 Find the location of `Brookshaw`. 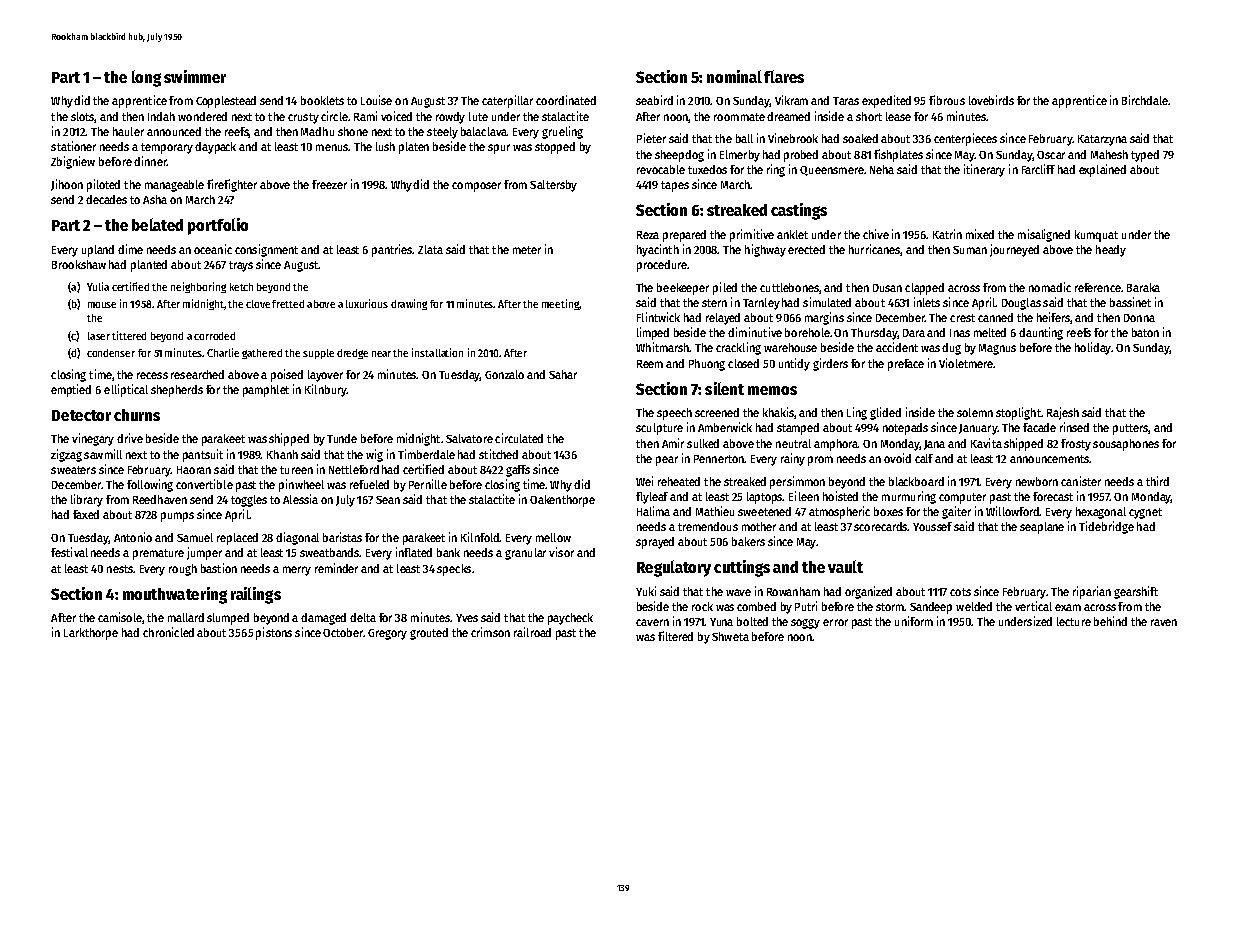

Brookshaw is located at coordinates (79, 264).
